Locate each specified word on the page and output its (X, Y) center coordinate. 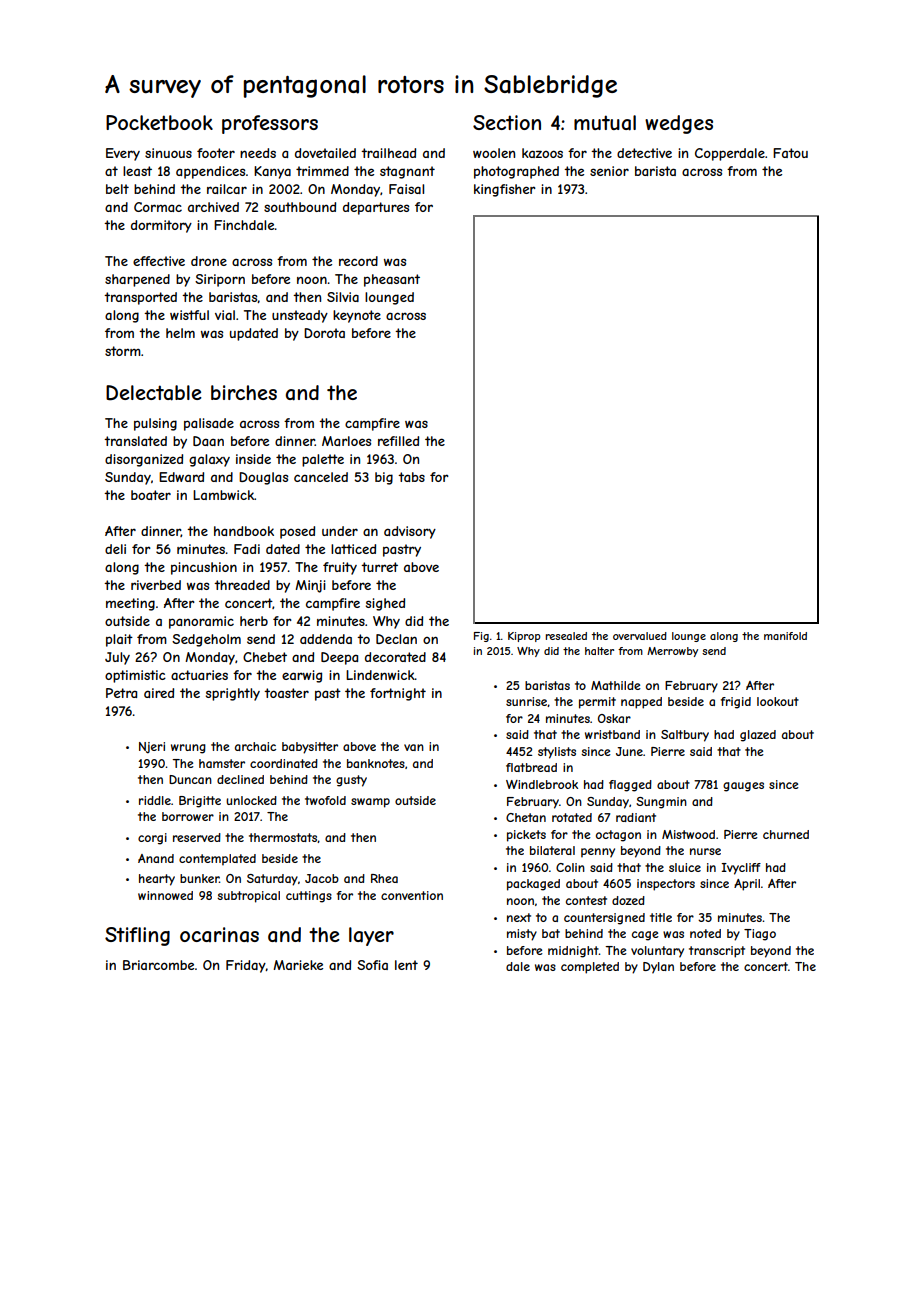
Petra (121, 693)
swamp (370, 803)
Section (507, 122)
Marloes (346, 441)
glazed (758, 736)
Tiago (760, 935)
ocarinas (219, 935)
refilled (398, 441)
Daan (208, 441)
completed (590, 968)
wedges (679, 124)
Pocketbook (159, 122)
